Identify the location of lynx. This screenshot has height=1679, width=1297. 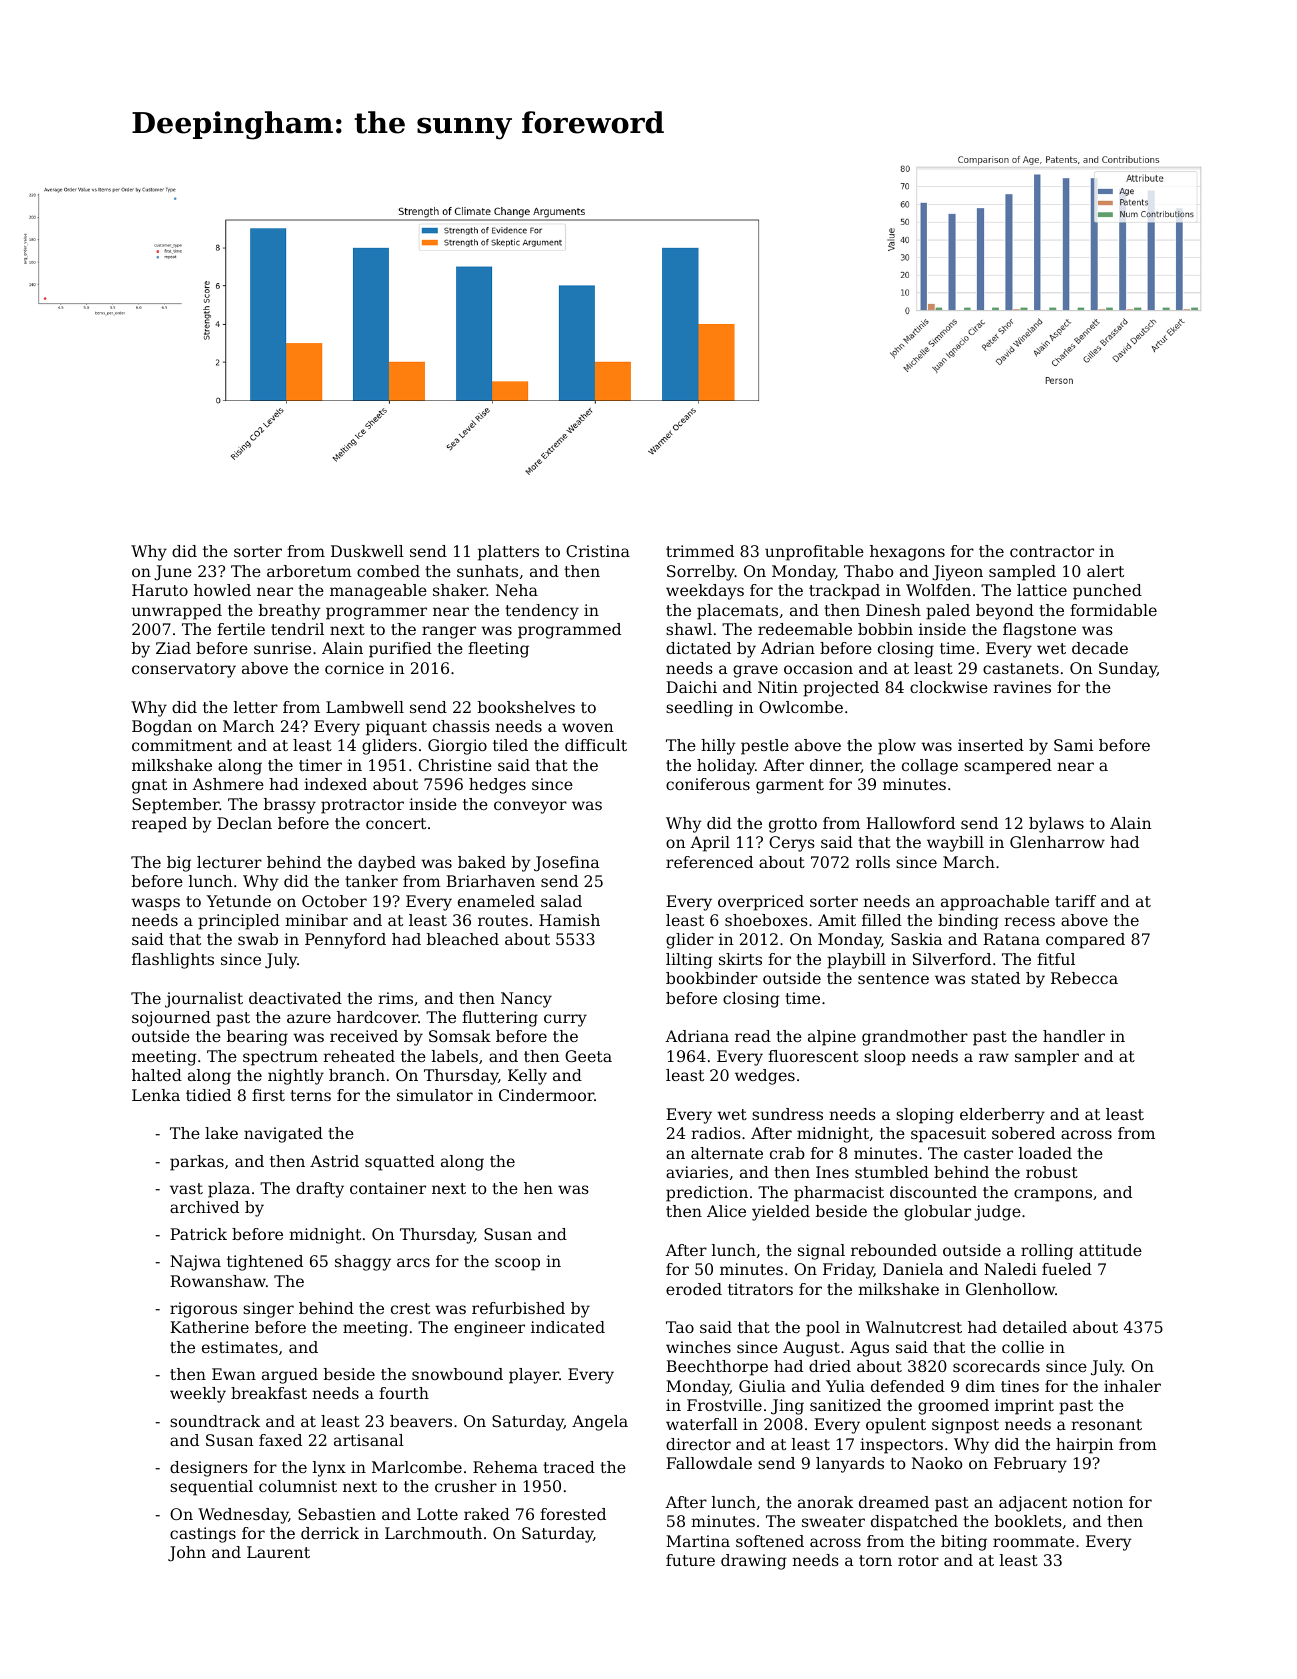
(329, 1469).
